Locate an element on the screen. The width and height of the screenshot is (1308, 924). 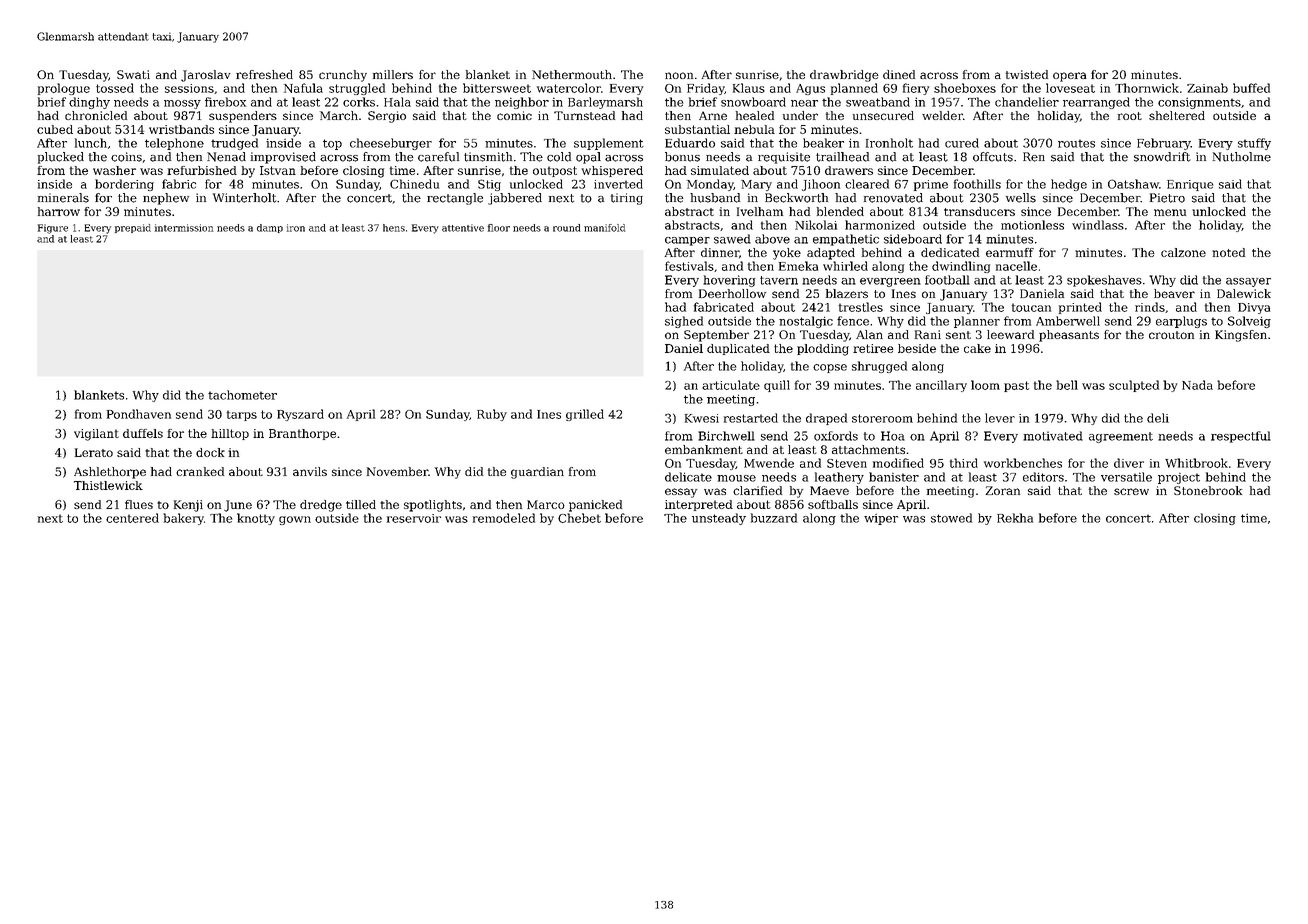
routes is located at coordinates (1076, 143).
